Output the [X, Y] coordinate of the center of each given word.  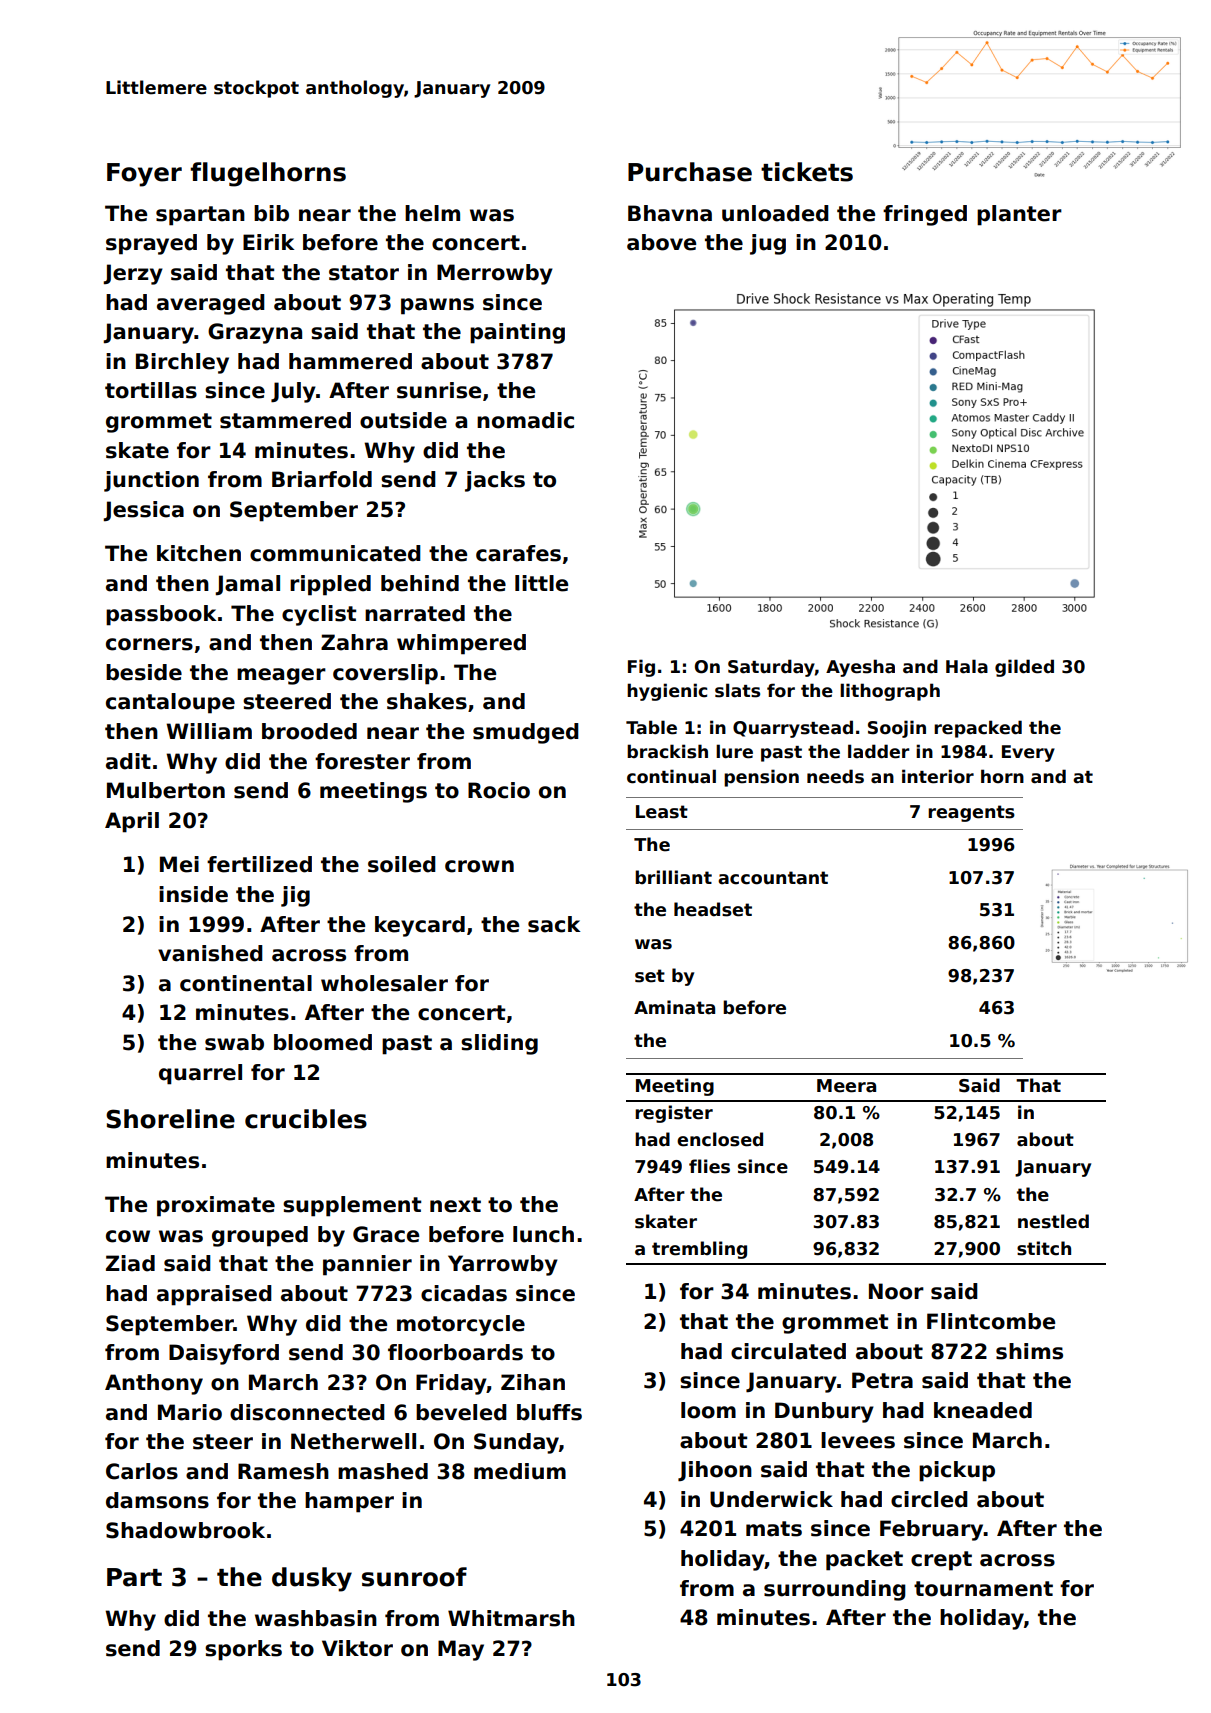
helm [432, 213]
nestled [1053, 1221]
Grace [386, 1234]
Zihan [533, 1382]
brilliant [673, 877]
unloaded [775, 213]
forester [362, 761]
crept [941, 1561]
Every [1028, 753]
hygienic [667, 692]
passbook [161, 615]
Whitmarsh [511, 1618]
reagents [971, 813]
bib [271, 213]
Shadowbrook [185, 1530]
